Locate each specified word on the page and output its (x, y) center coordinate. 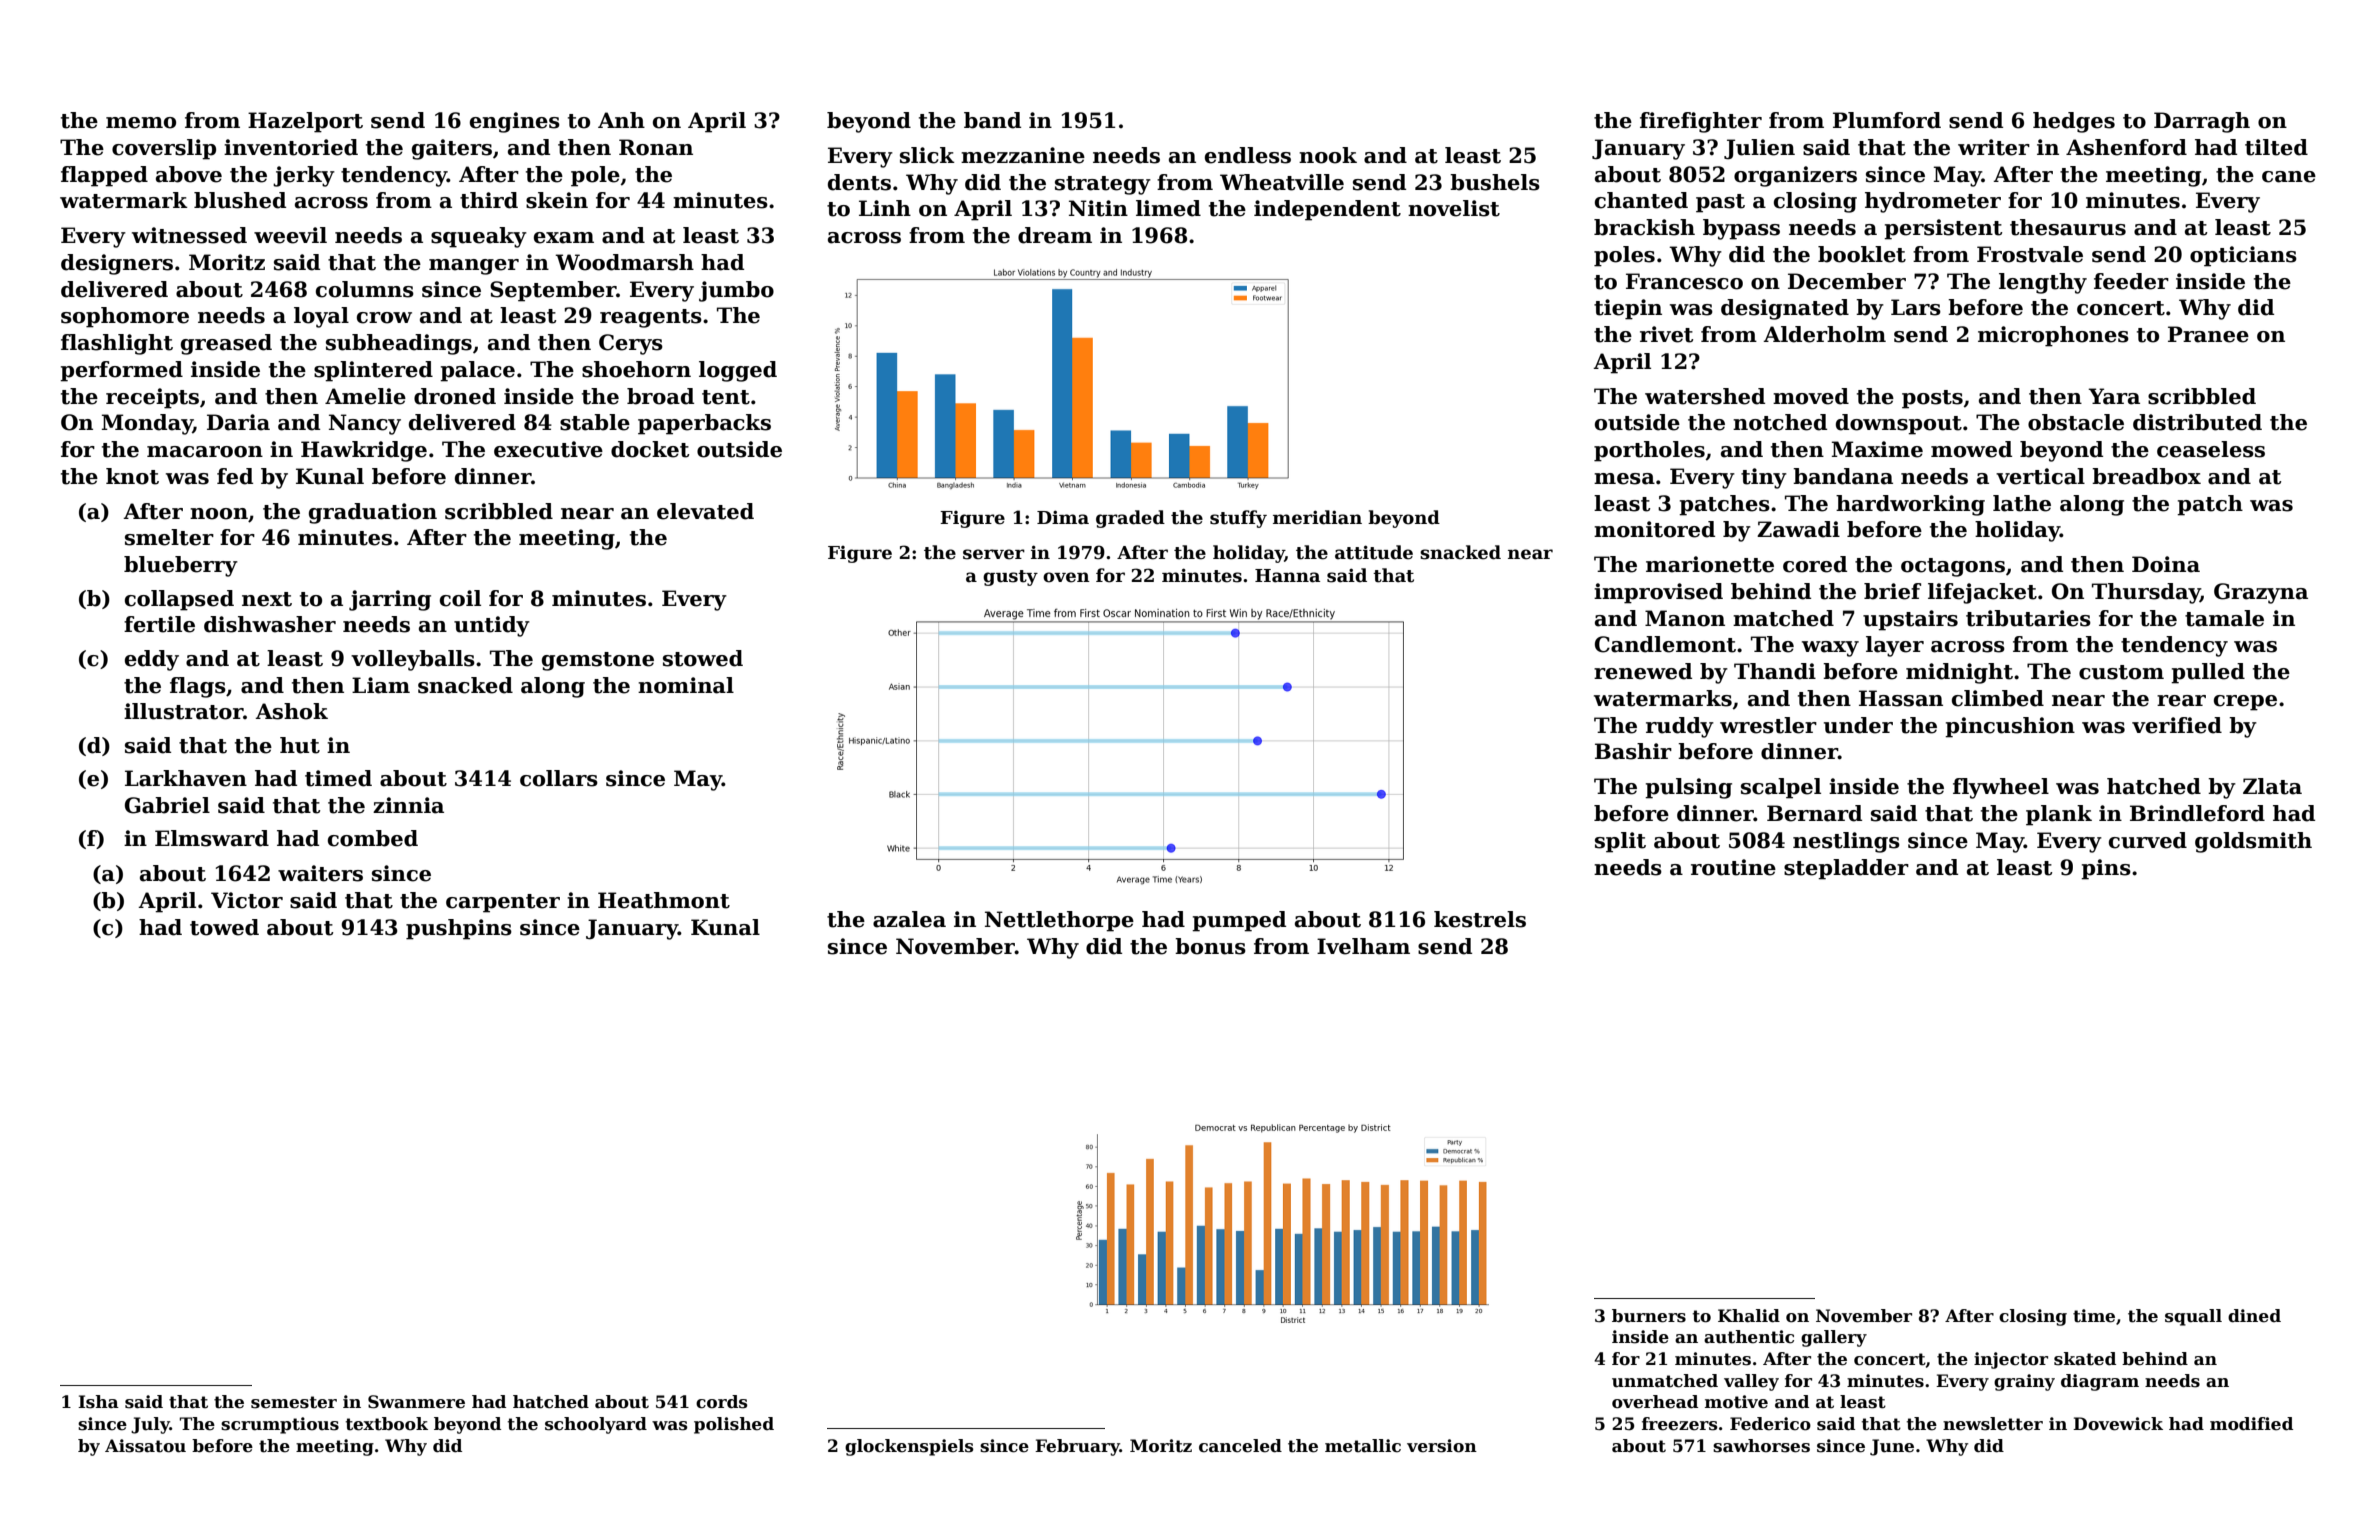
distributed (2197, 422)
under (1858, 725)
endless (1248, 155)
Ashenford (2126, 147)
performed (121, 371)
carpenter (503, 903)
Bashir (1633, 751)
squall (2193, 1317)
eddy (152, 660)
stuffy (1238, 519)
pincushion (2010, 727)
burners (1649, 1316)
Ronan (656, 147)
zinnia (408, 805)
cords (722, 1402)
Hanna (1287, 576)
